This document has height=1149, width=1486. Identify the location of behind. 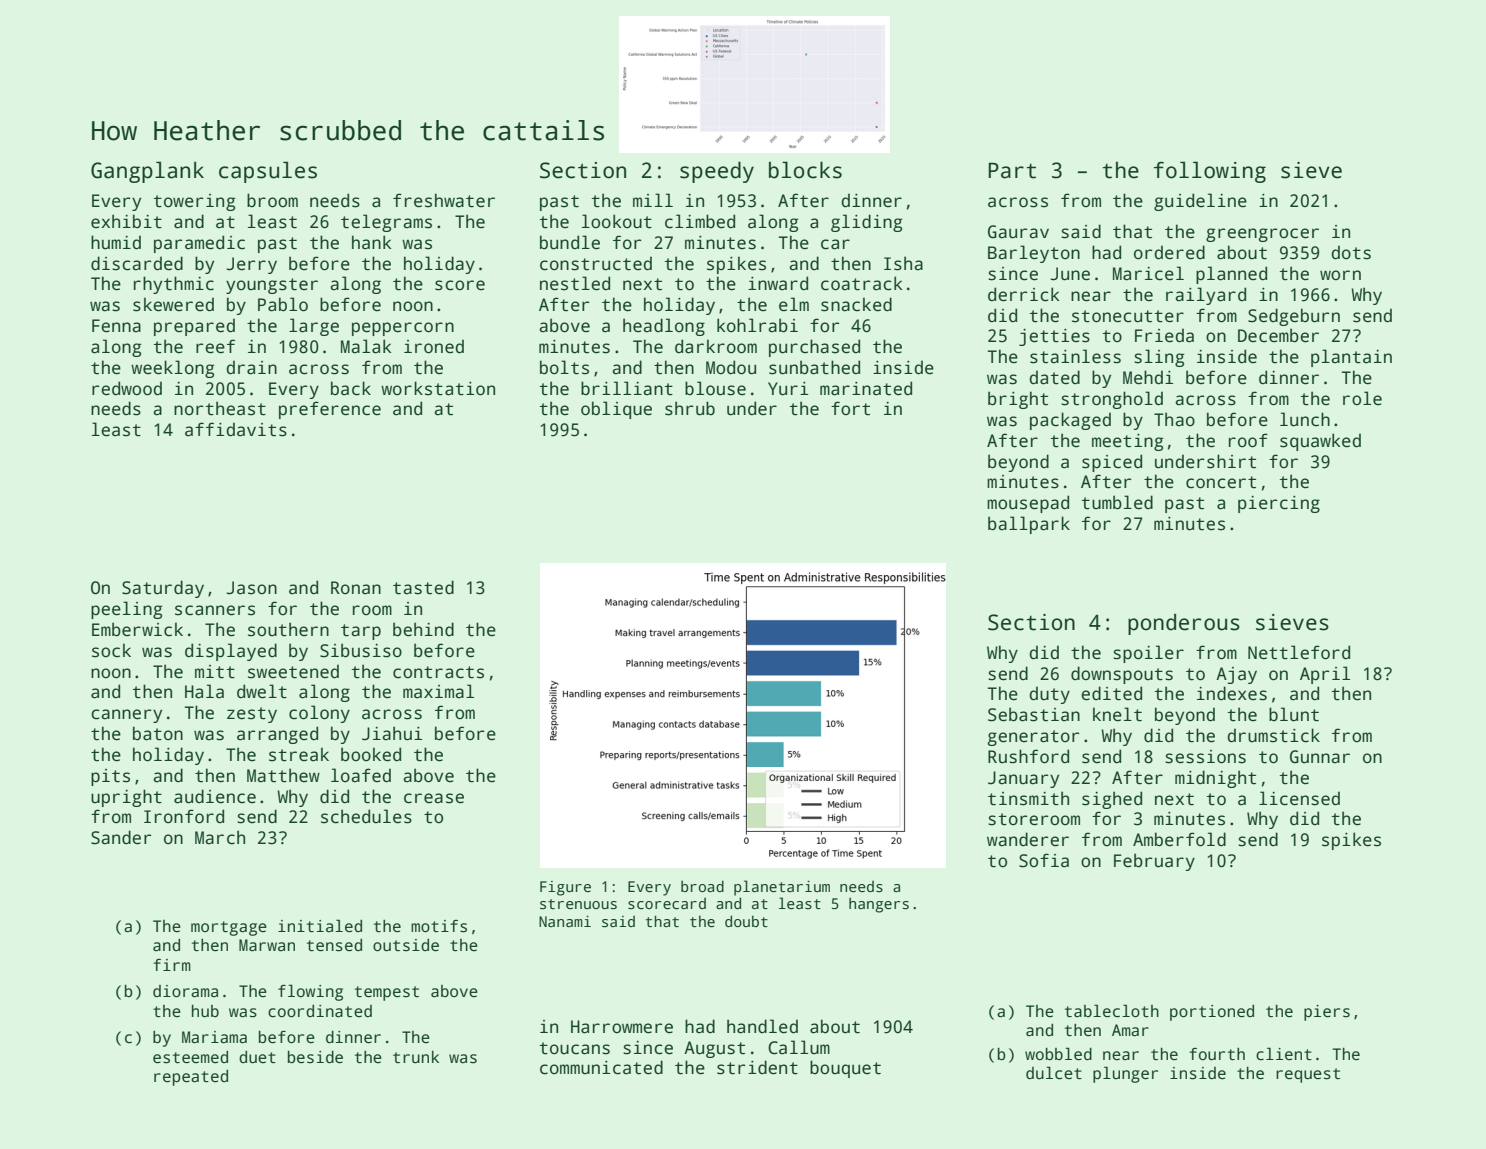
(423, 629).
